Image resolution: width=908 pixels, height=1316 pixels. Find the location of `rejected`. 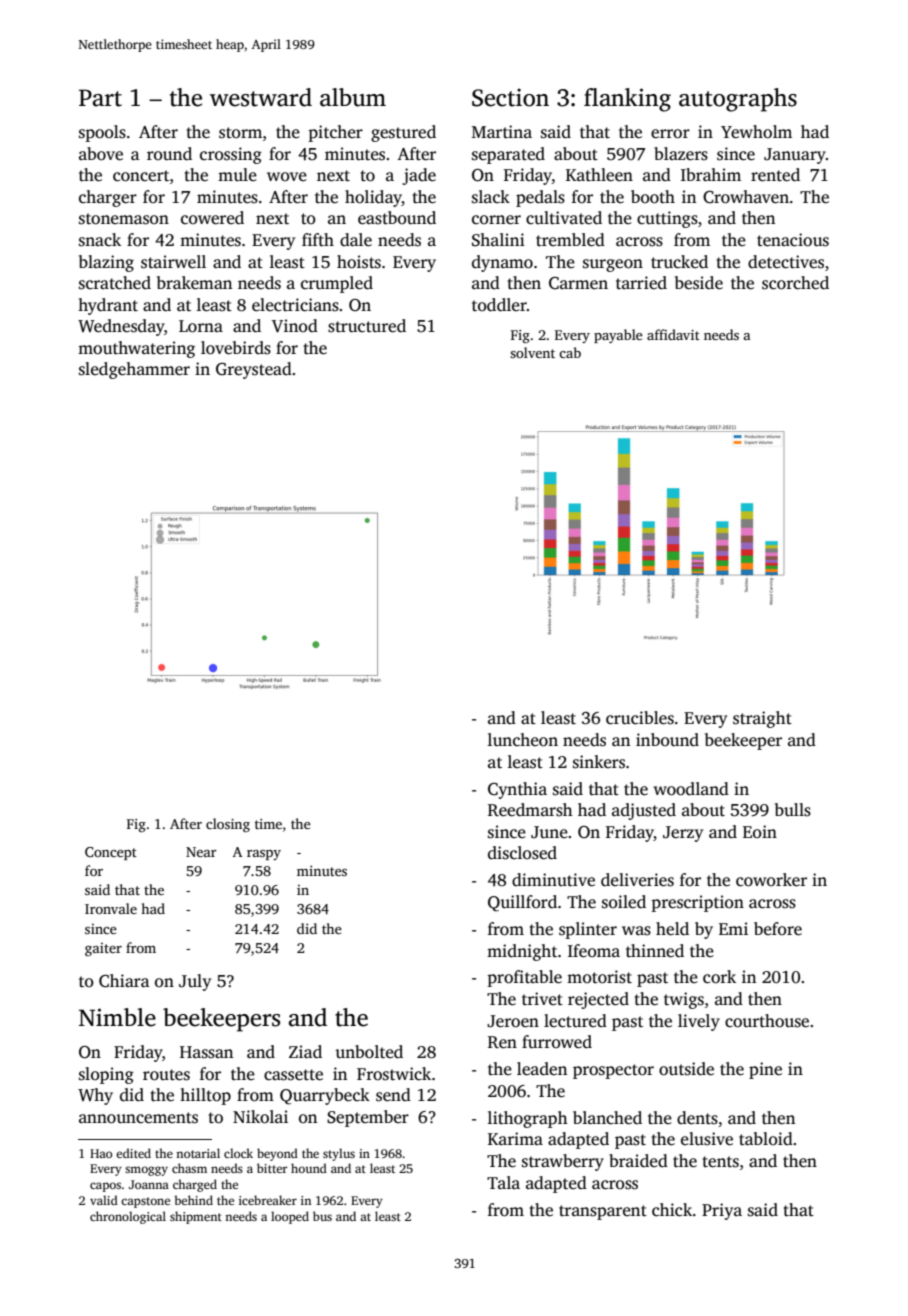

rejected is located at coordinates (598, 1000).
